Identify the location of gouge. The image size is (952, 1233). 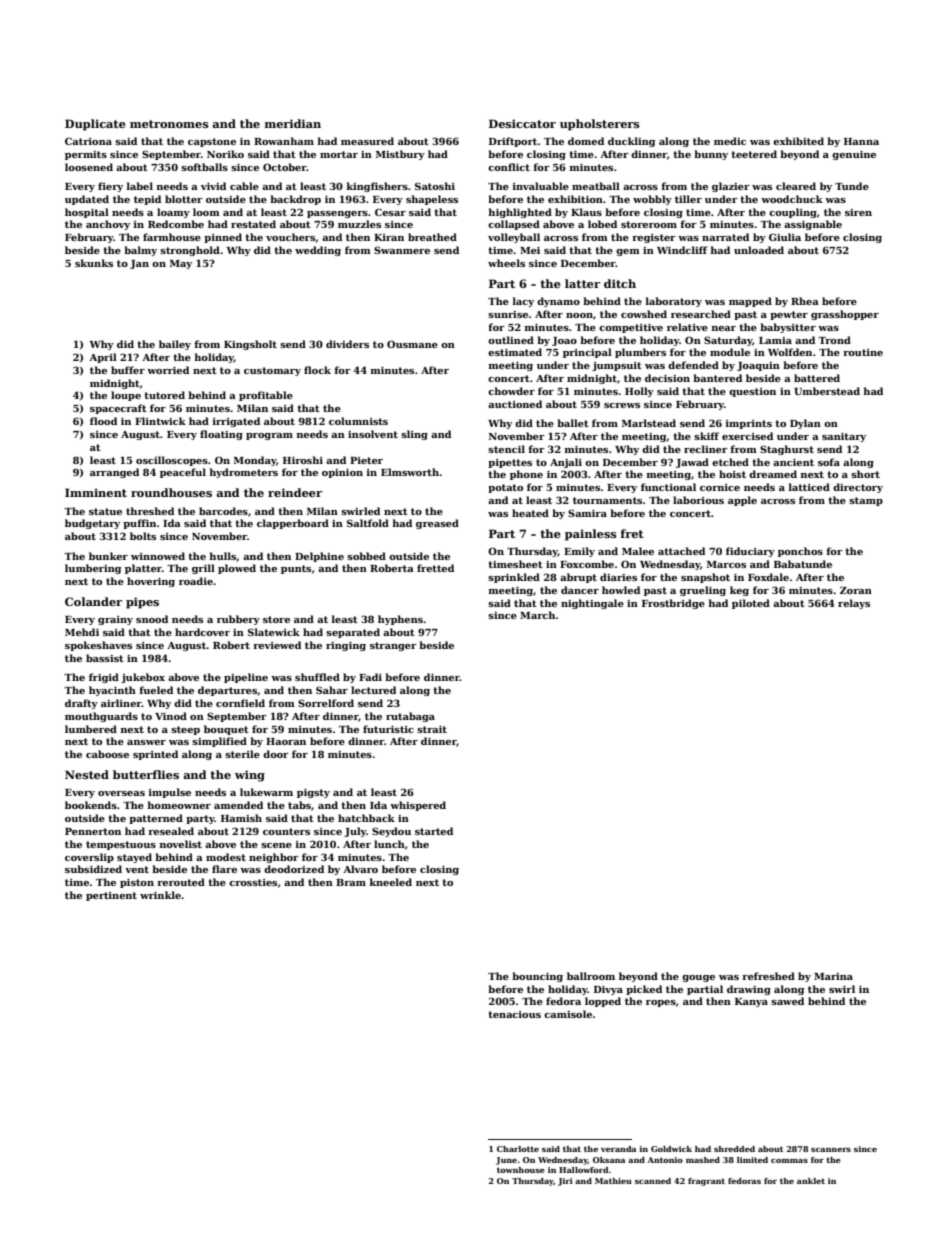
(698, 978).
